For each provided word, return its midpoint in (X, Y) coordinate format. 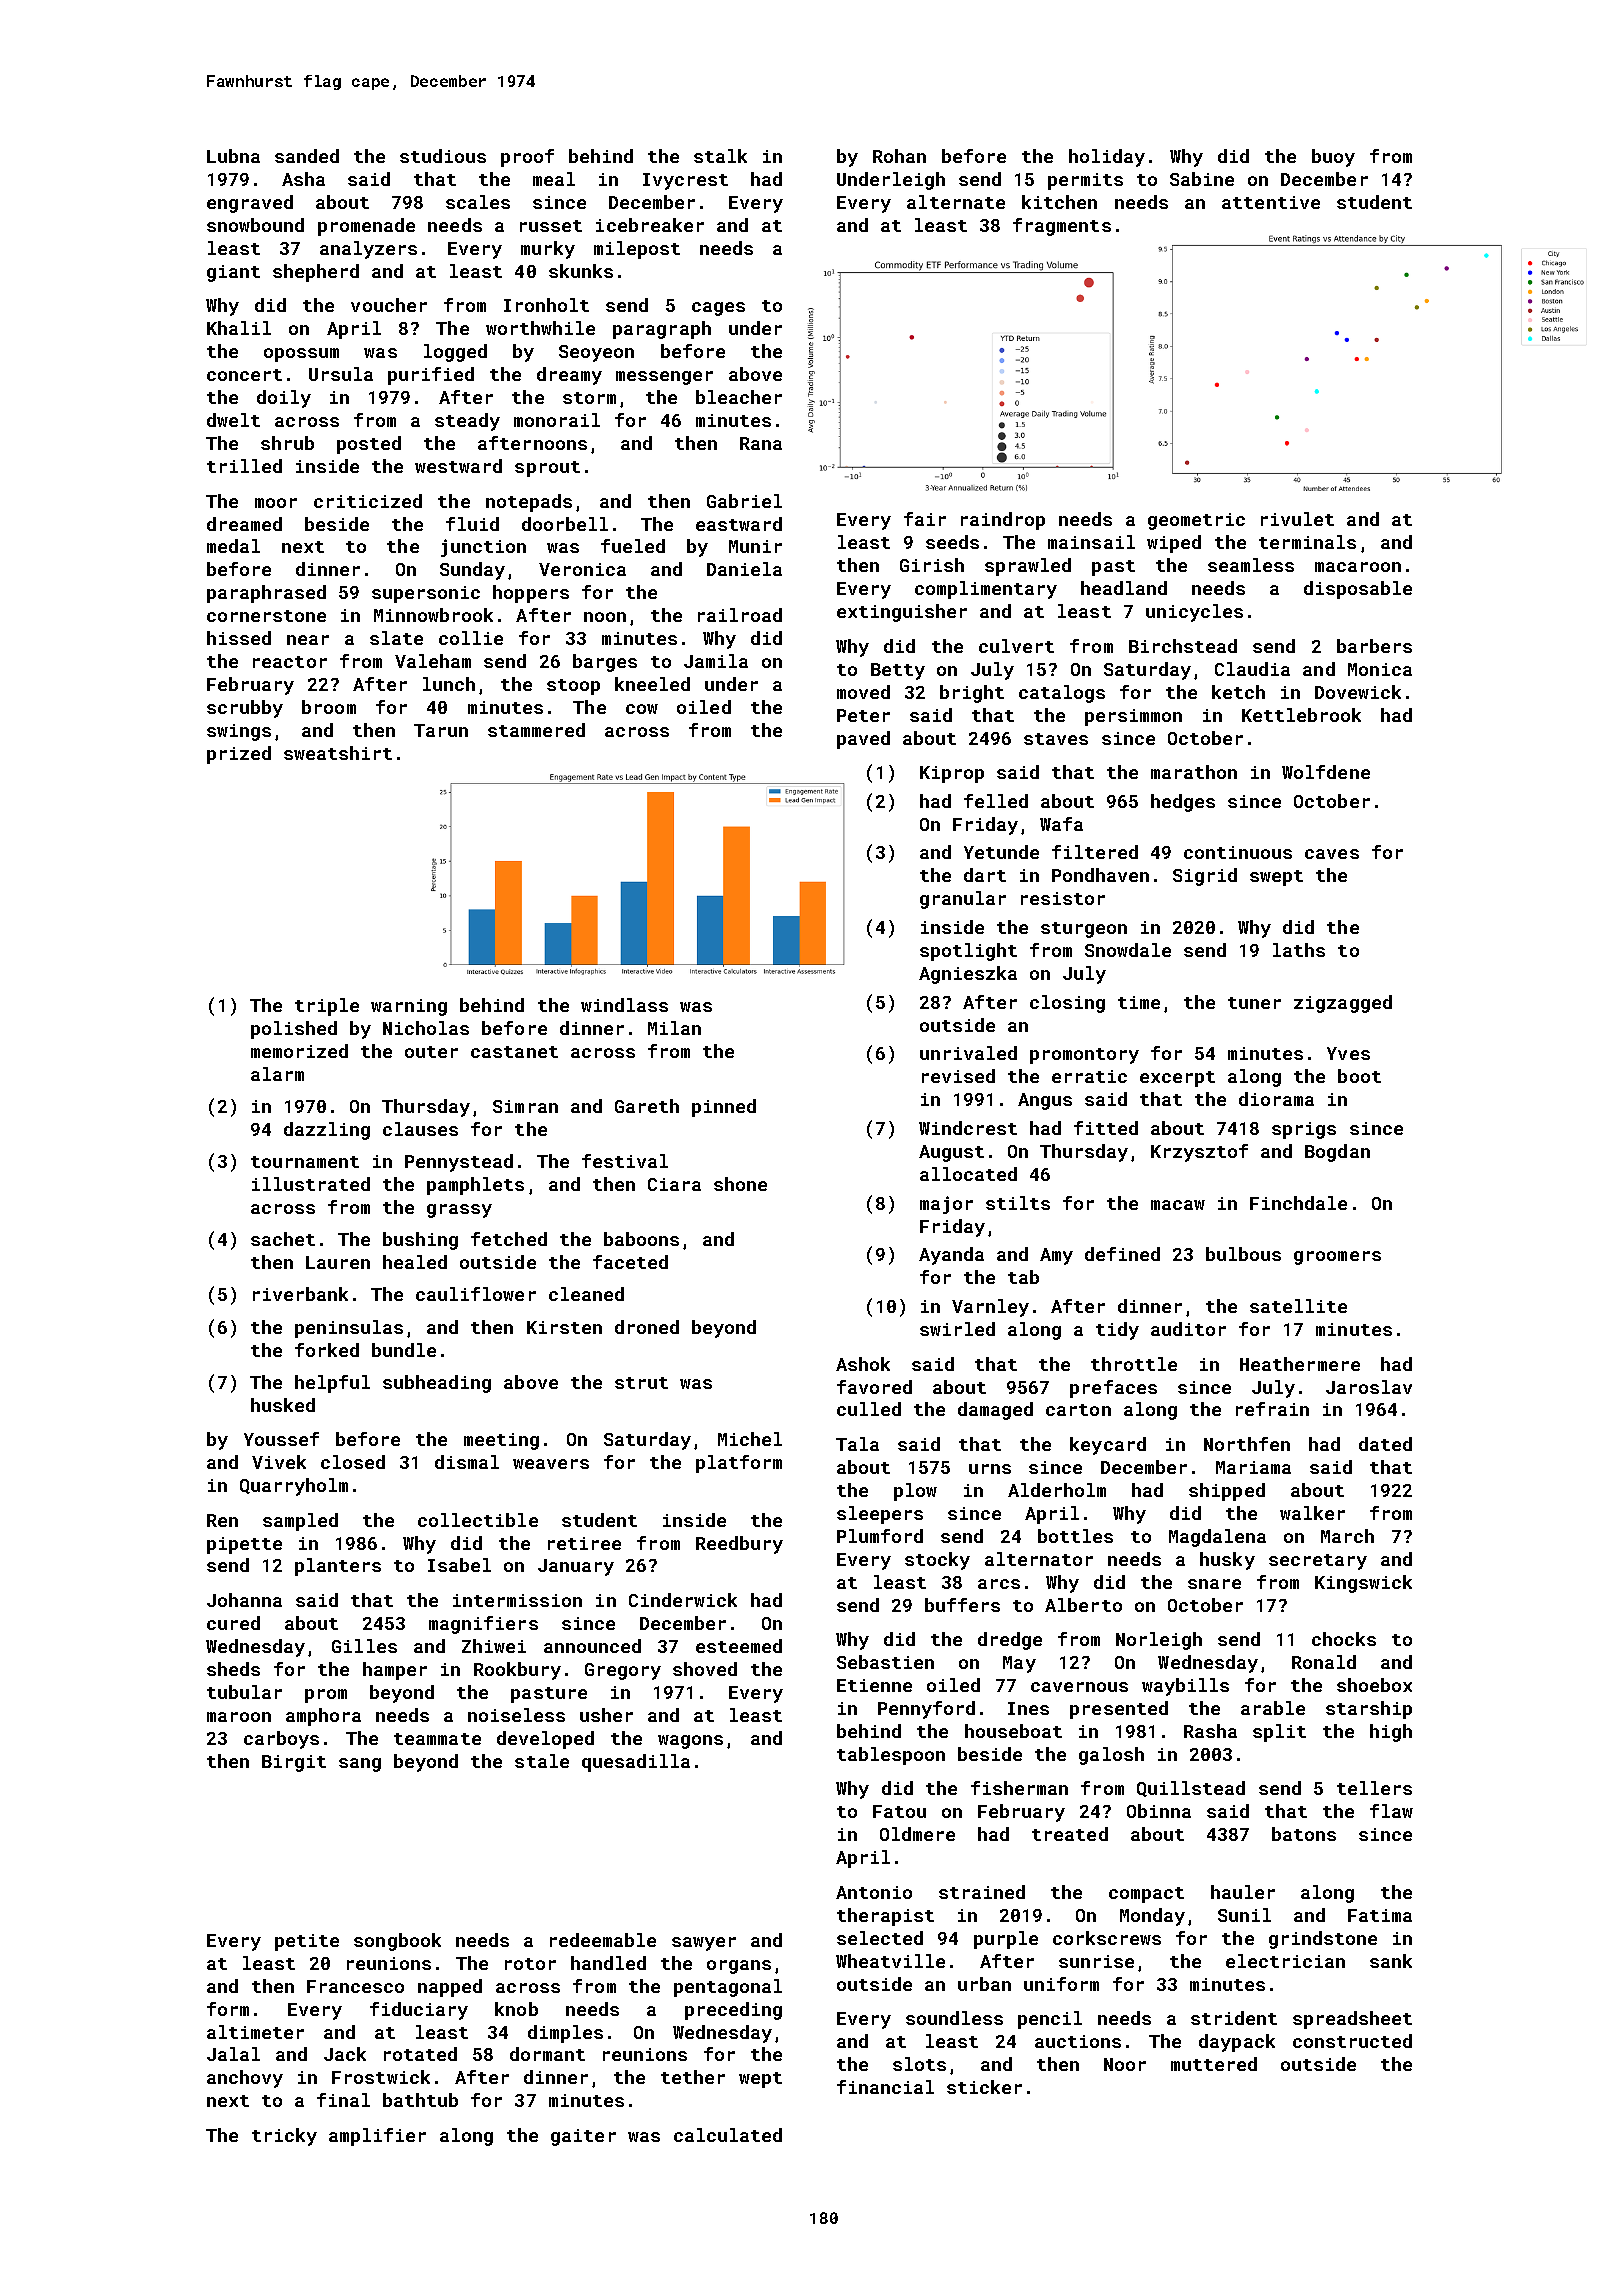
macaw (1178, 1205)
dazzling (327, 1131)
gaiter (583, 2137)
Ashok (863, 1364)
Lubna (233, 156)
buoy (1333, 158)
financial (885, 2087)
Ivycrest (685, 181)
